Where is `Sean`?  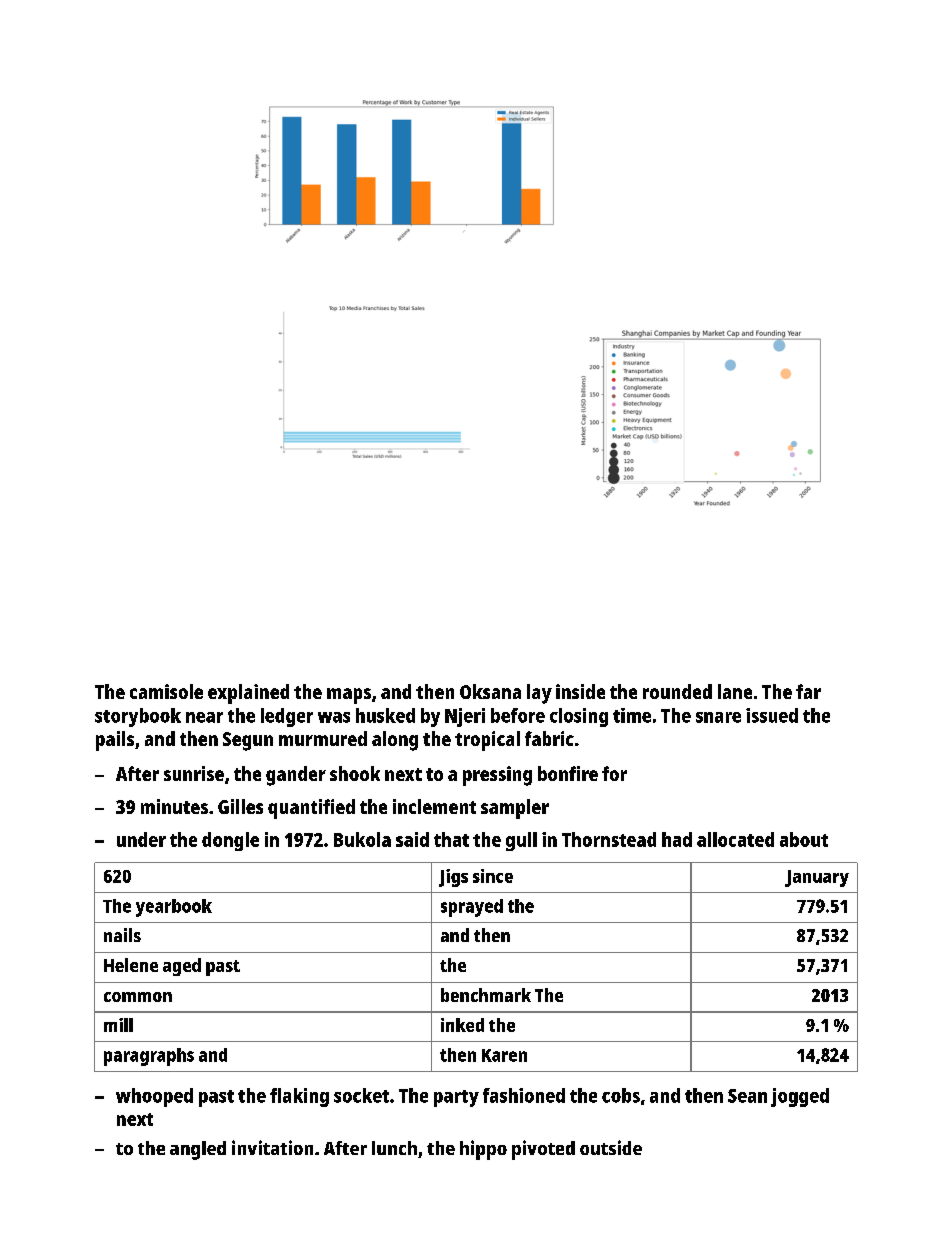
Sean is located at coordinates (747, 1096).
